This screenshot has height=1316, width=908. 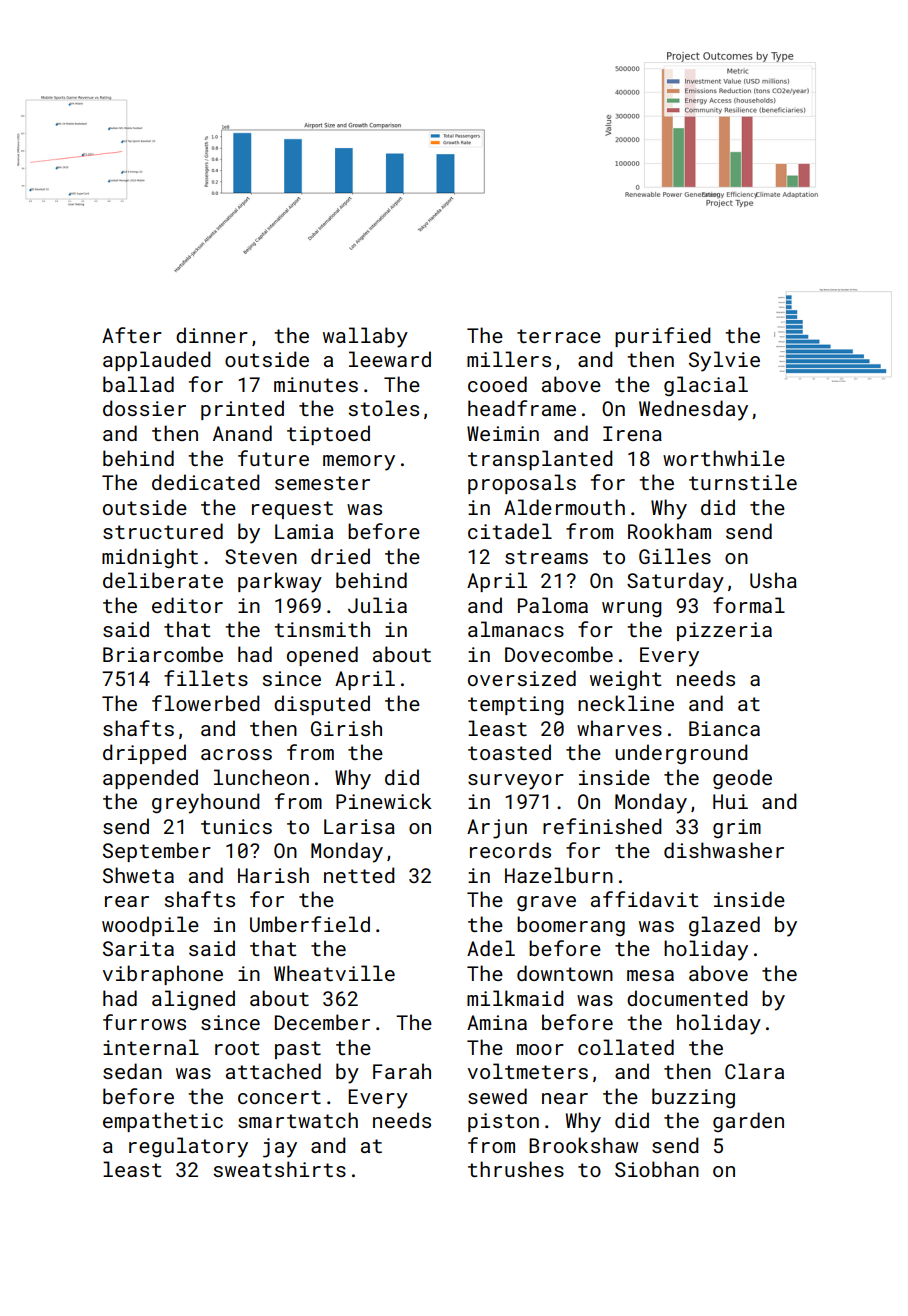 What do you see at coordinates (212, 335) in the screenshot?
I see `dinner` at bounding box center [212, 335].
